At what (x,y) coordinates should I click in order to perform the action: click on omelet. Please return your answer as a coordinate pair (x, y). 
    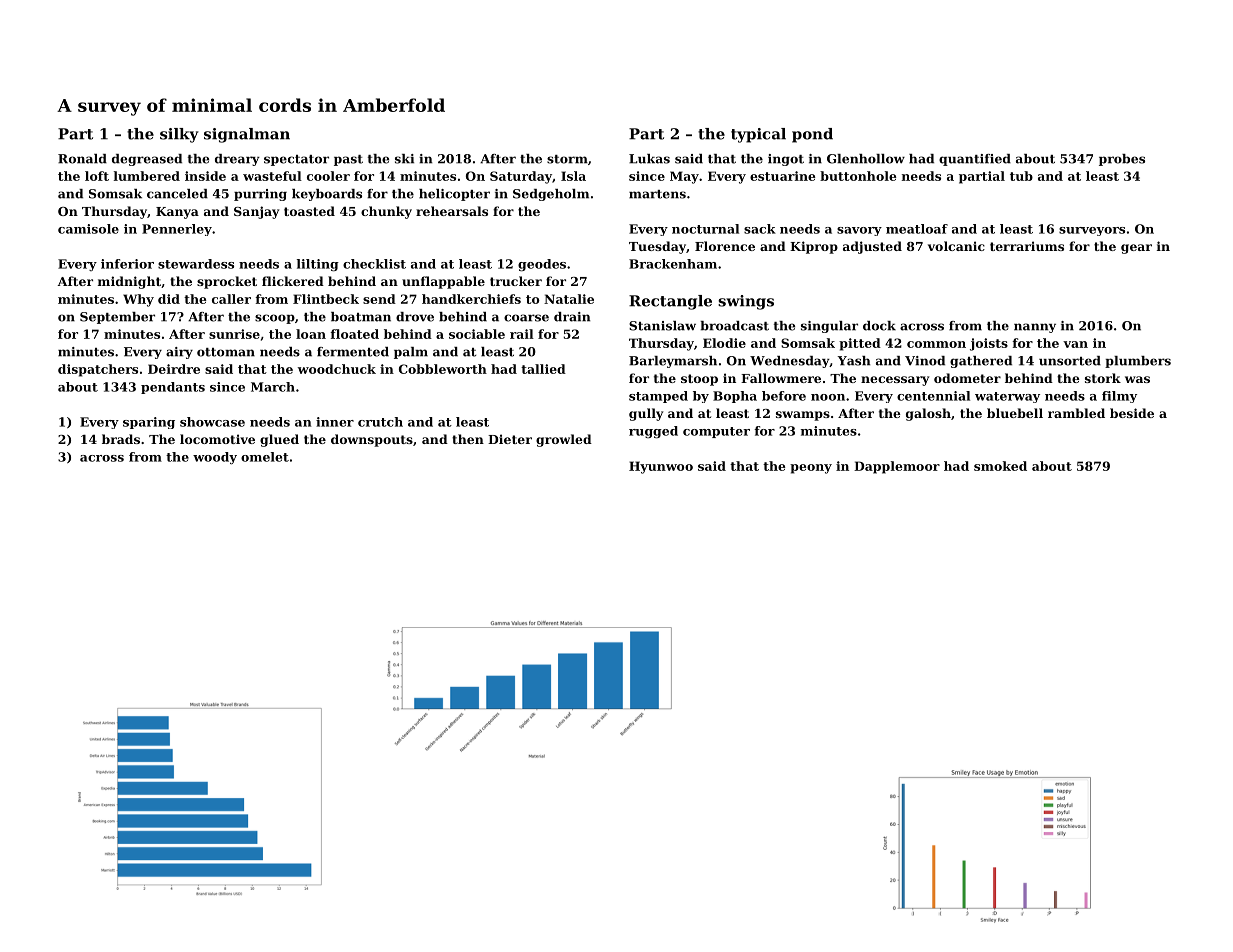
    Looking at the image, I should click on (265, 457).
